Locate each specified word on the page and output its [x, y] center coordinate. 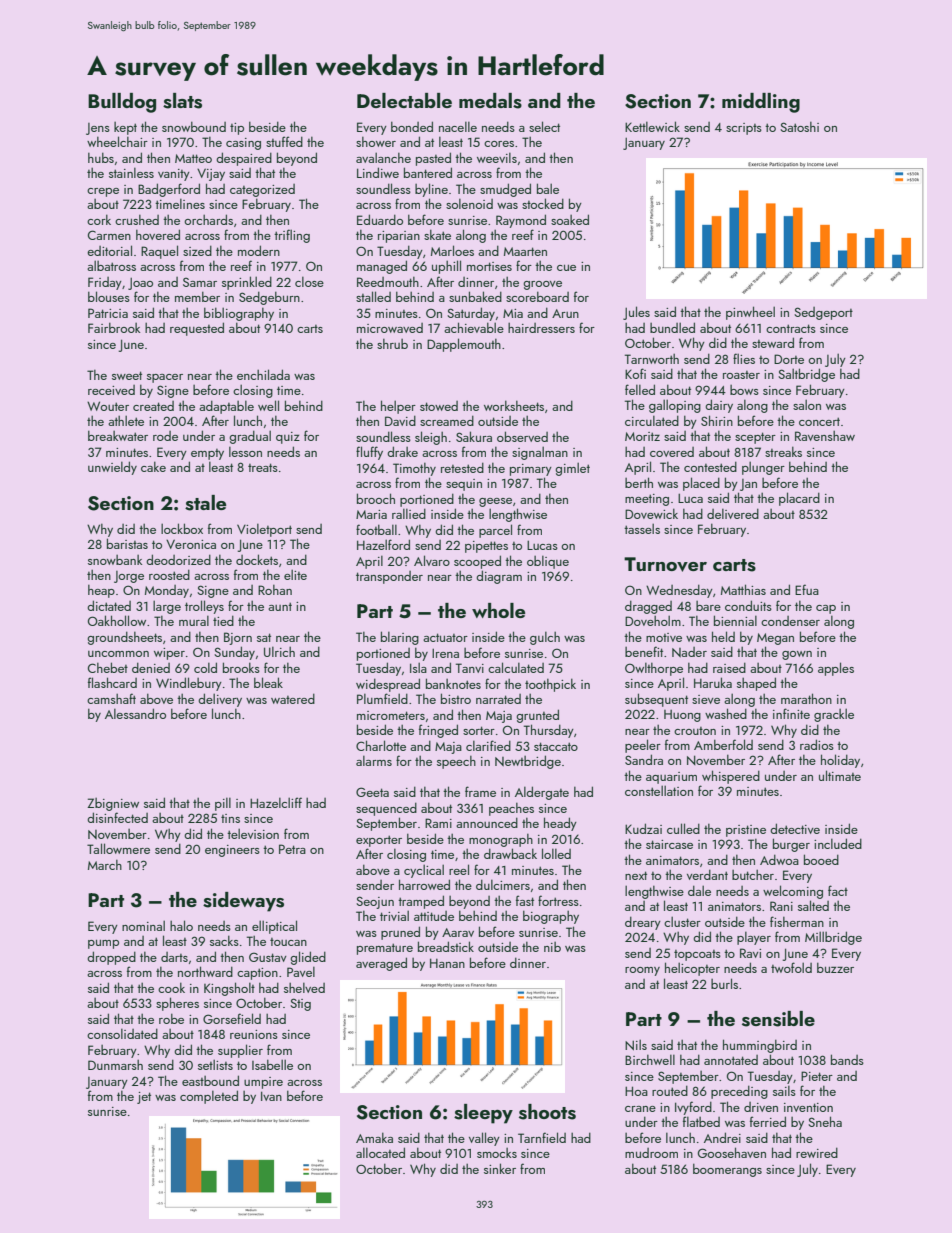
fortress [558, 900]
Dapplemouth [464, 345]
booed [821, 859]
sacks [224, 940]
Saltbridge [806, 375]
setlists [215, 1064]
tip [237, 129]
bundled [672, 327]
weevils [497, 158]
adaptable [226, 407]
